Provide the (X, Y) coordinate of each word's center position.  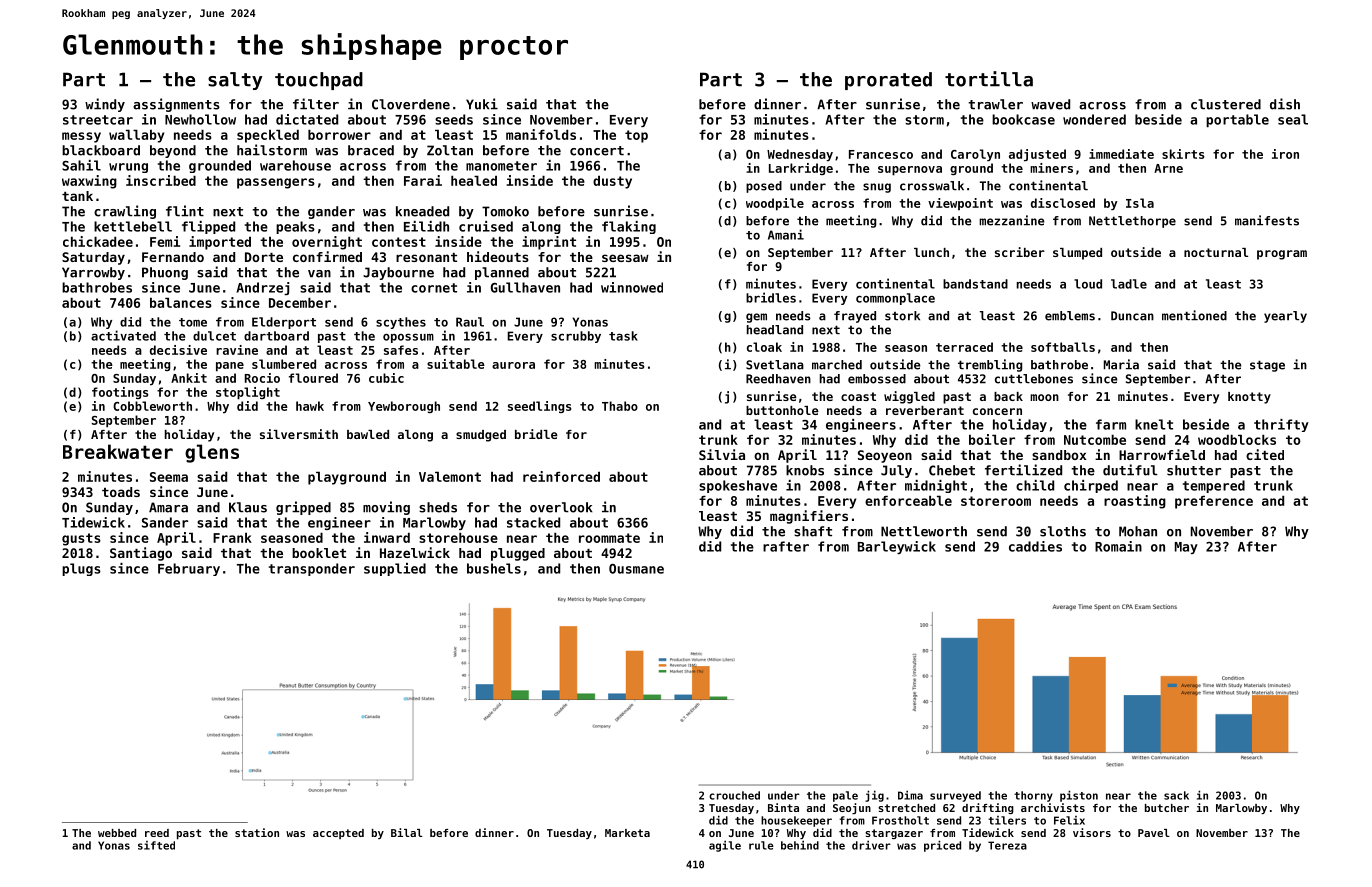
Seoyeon (885, 456)
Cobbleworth (152, 406)
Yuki (482, 104)
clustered (1226, 104)
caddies (1035, 546)
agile (725, 846)
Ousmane (636, 569)
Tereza (1007, 845)
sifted (156, 845)
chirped (1091, 486)
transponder (312, 569)
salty (235, 81)
